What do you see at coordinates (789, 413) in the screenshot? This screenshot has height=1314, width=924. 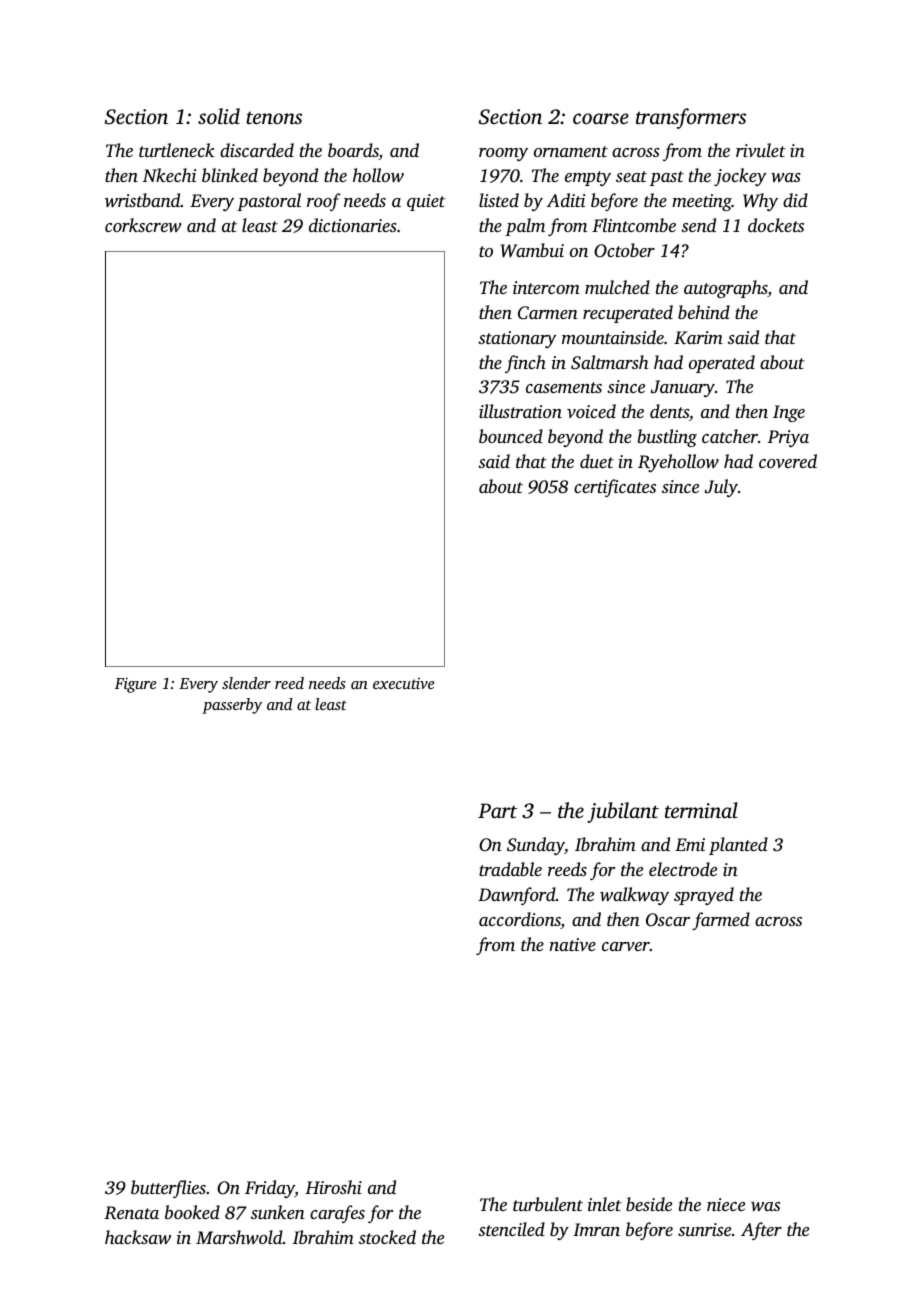 I see `Inge` at bounding box center [789, 413].
